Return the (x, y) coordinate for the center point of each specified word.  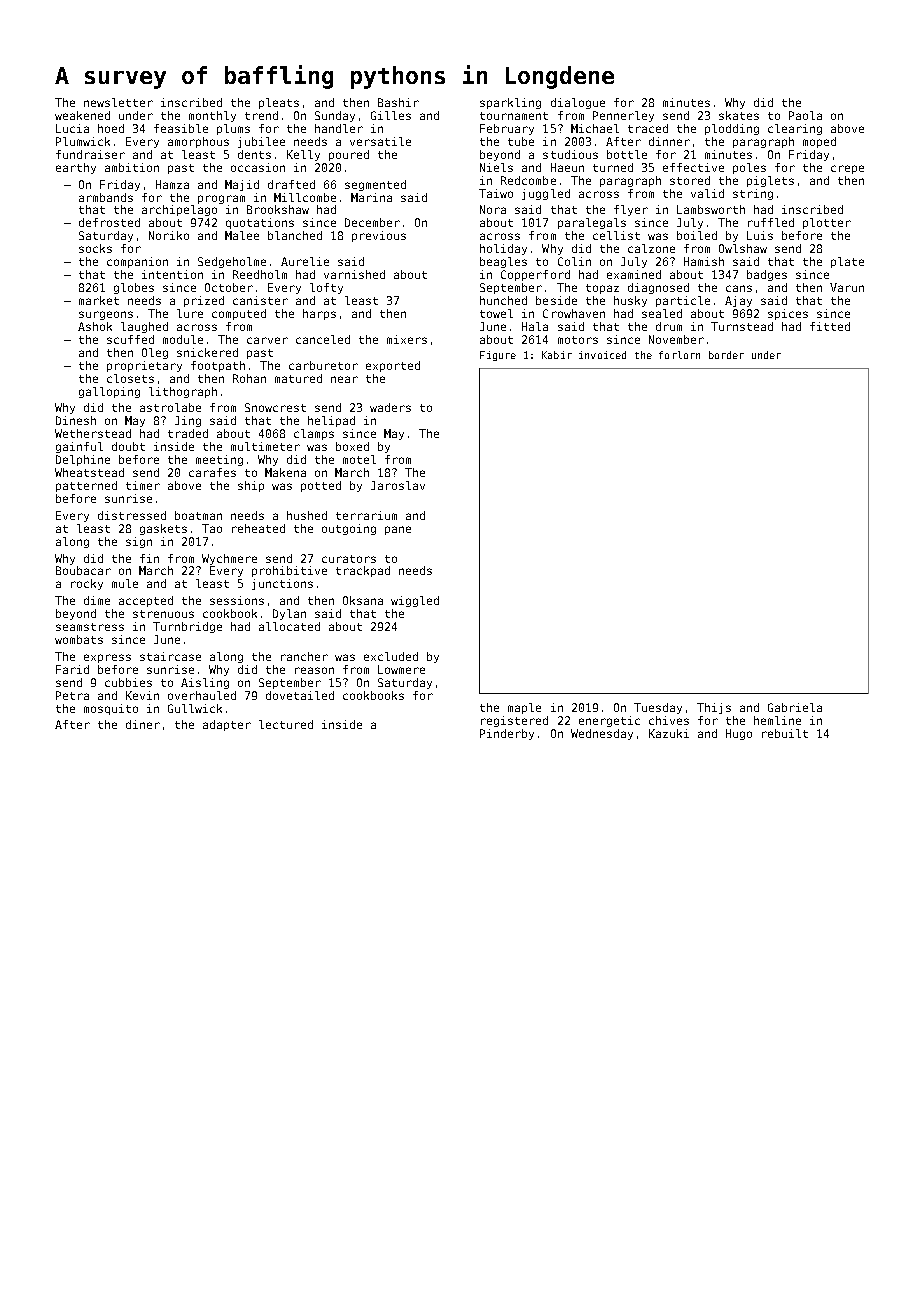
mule (125, 583)
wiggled (415, 601)
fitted (830, 326)
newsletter (118, 102)
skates (739, 115)
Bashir (398, 102)
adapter (227, 725)
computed (239, 314)
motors (578, 340)
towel (496, 313)
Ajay (738, 301)
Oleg (155, 353)
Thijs (714, 708)
